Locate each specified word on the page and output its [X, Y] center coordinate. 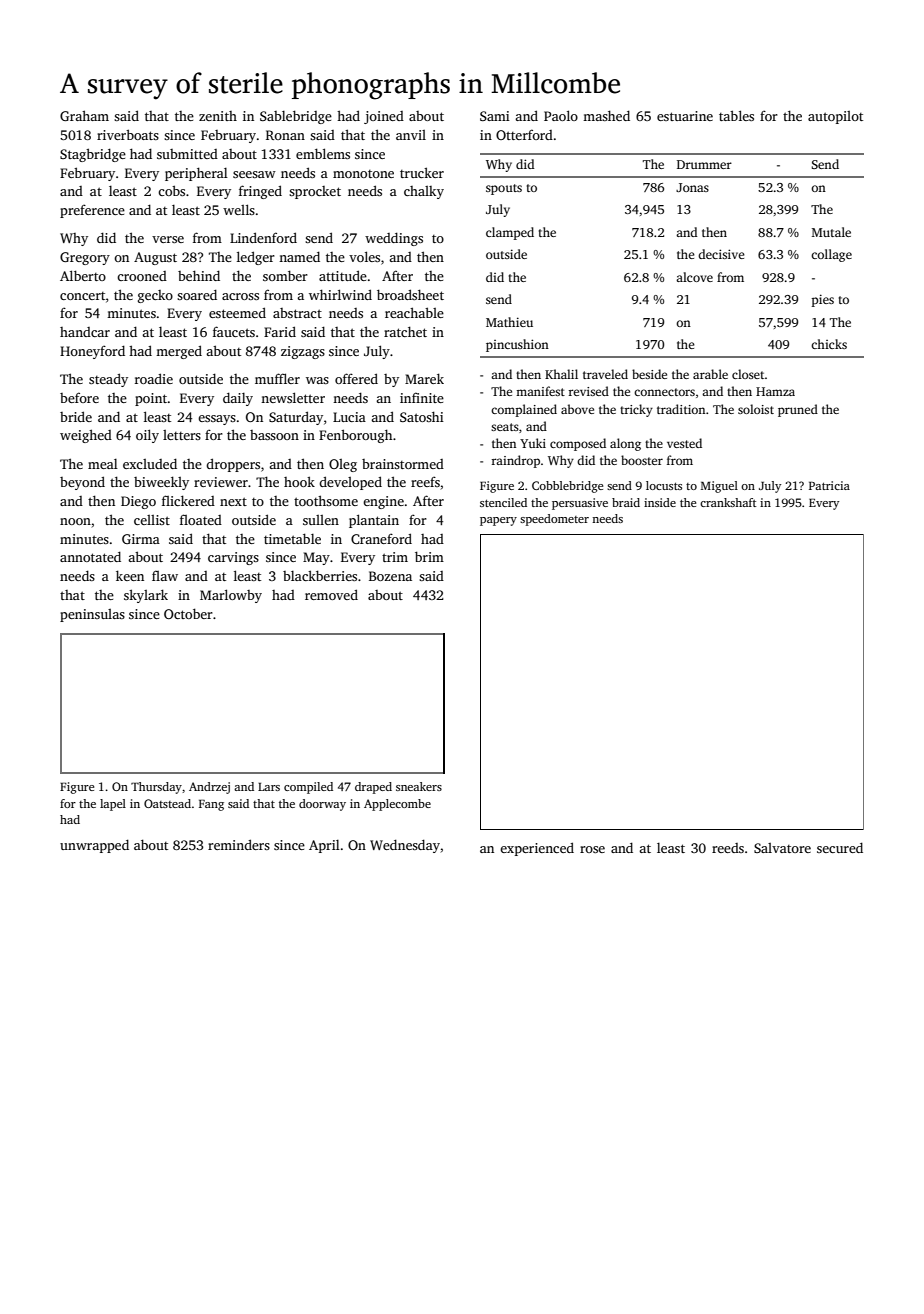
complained [524, 410]
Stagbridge [93, 155]
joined [384, 117]
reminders [239, 844]
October [188, 613]
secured [840, 847]
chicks [829, 344]
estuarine [685, 116]
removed [331, 594]
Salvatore [782, 848]
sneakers [419, 786]
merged [179, 352]
